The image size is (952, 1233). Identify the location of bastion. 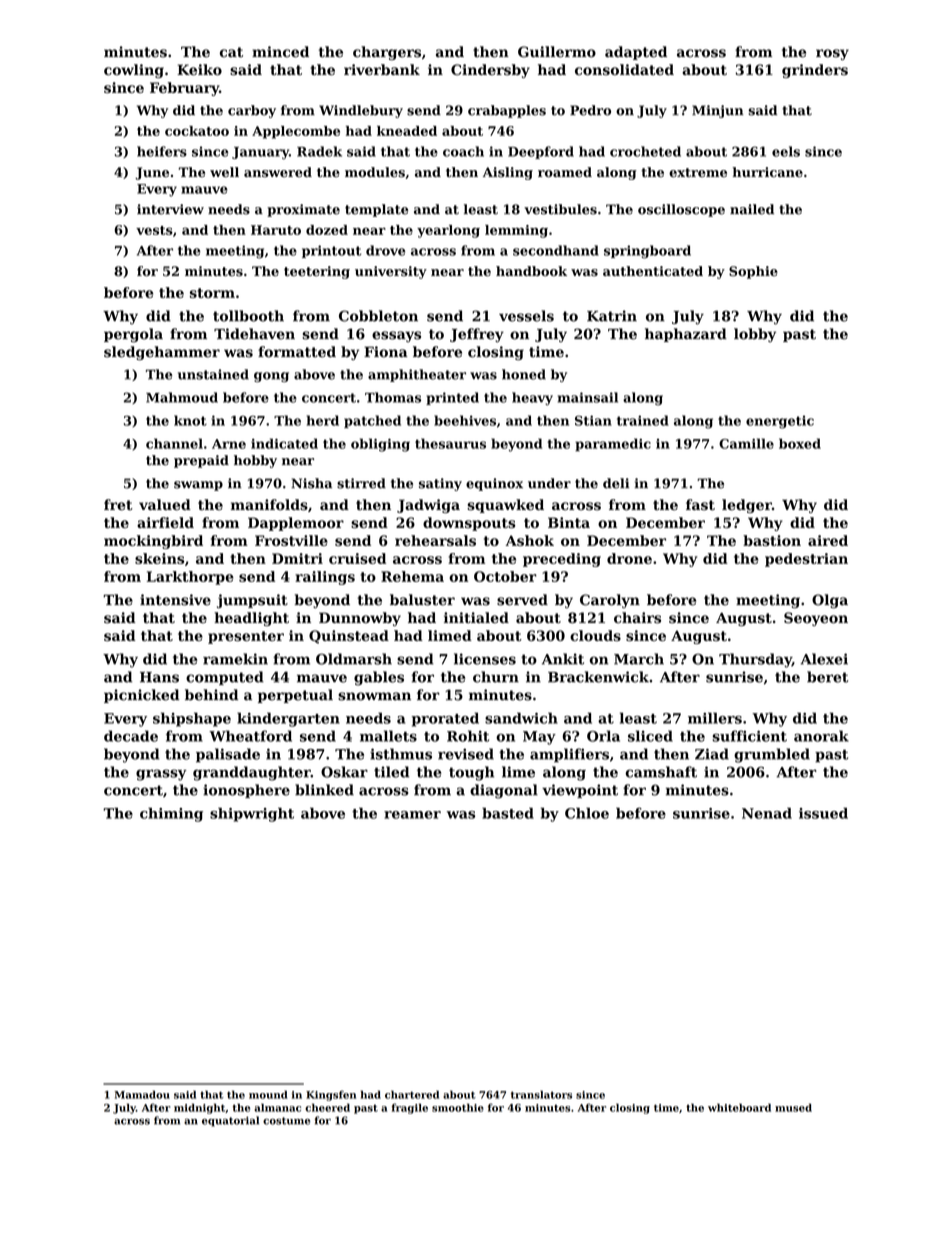
(772, 540).
